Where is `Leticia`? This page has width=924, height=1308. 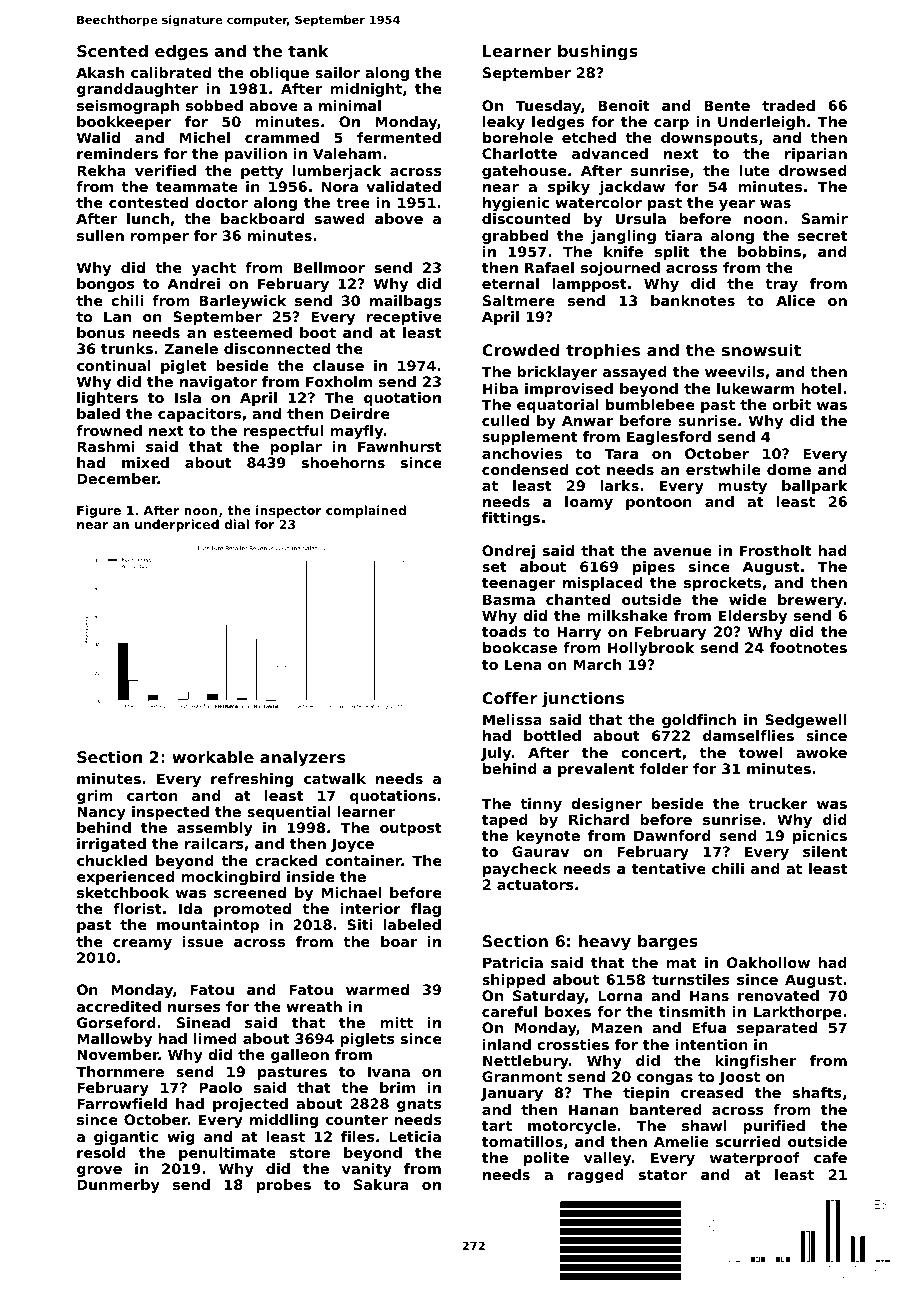
Leticia is located at coordinates (415, 1136).
